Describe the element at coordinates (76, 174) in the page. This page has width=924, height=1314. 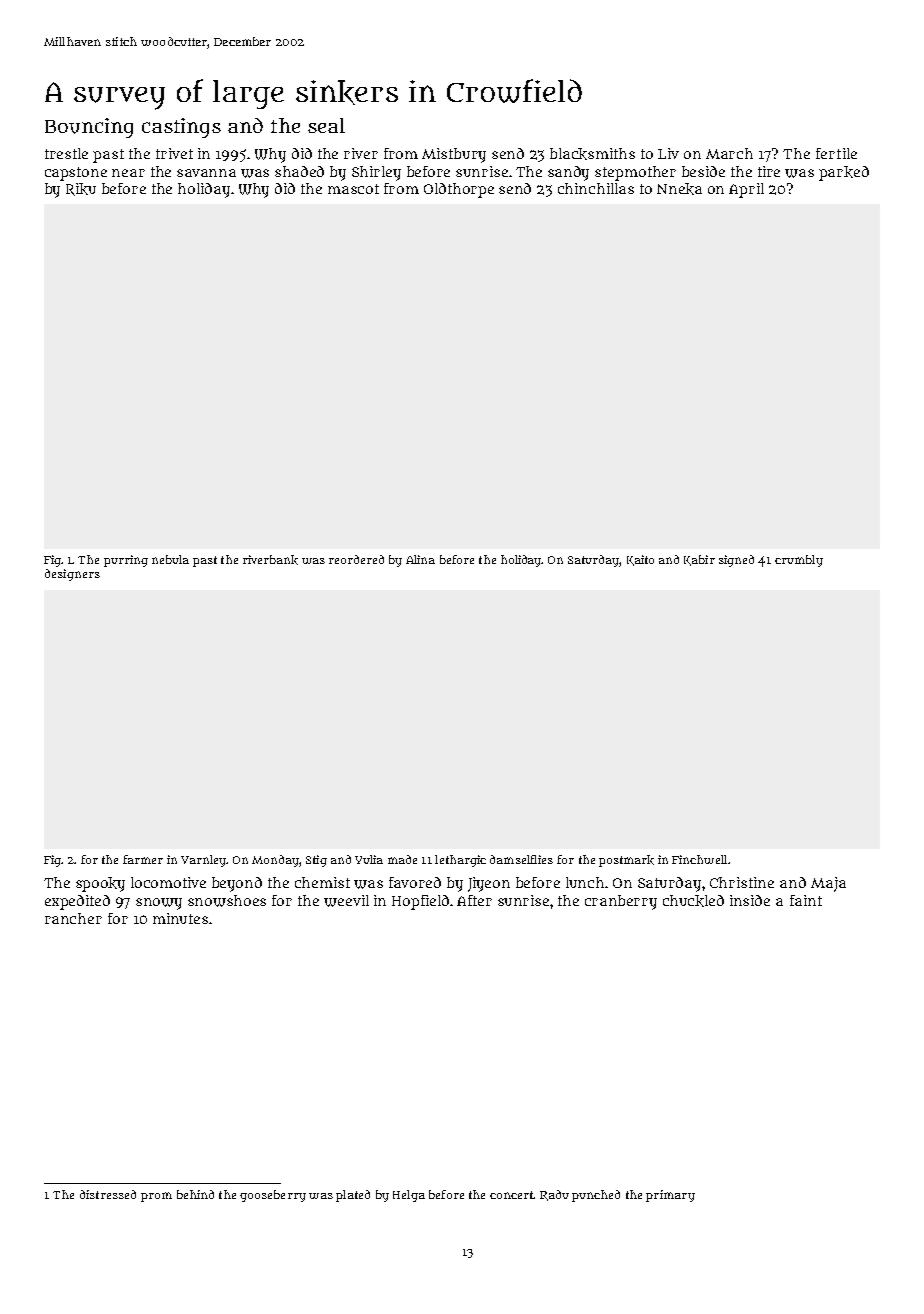
I see `capstone` at that location.
